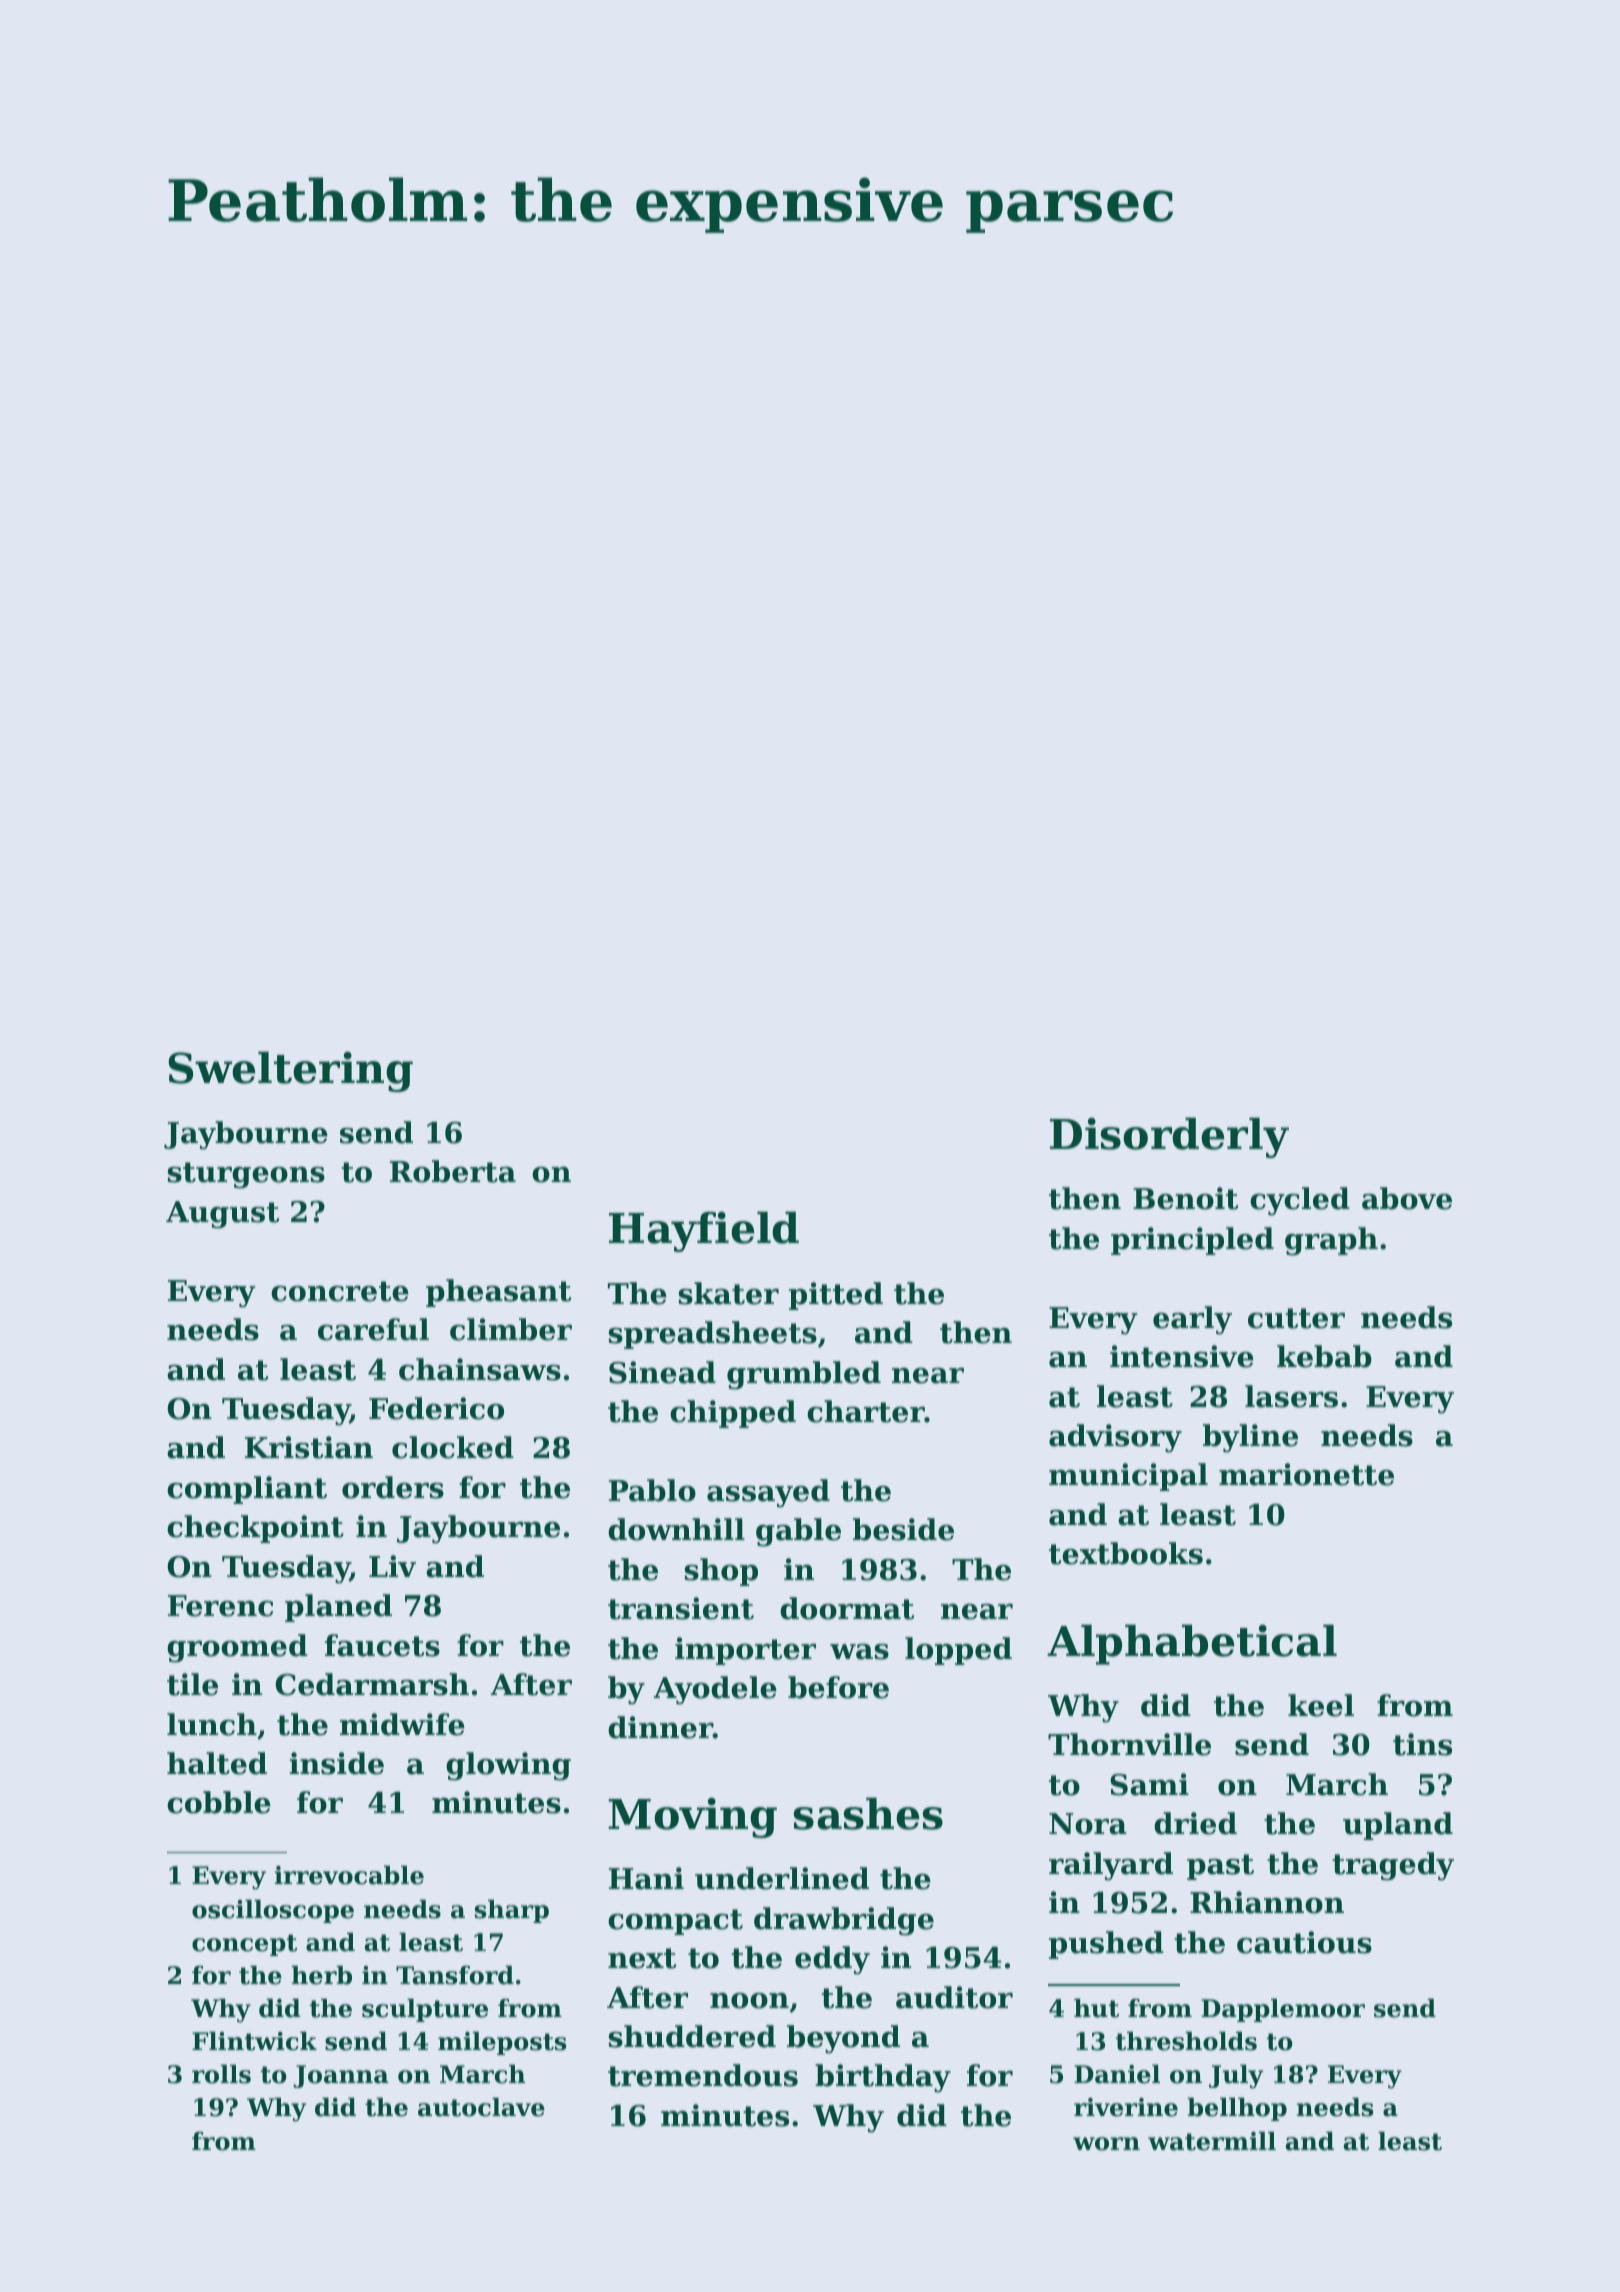 The image size is (1620, 2292). I want to click on Disorderly, so click(1169, 1137).
